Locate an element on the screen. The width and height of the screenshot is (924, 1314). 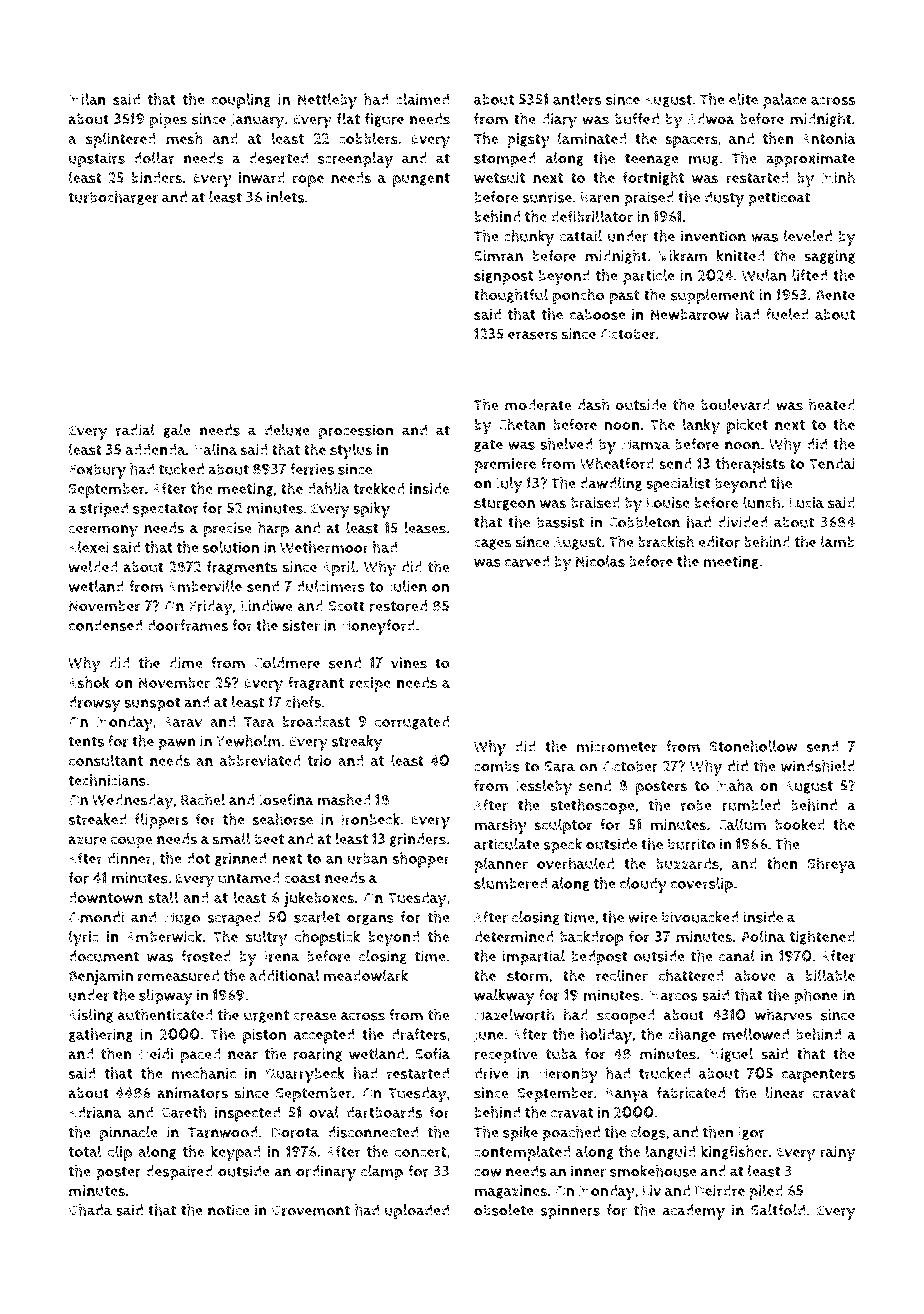
heated is located at coordinates (832, 404).
